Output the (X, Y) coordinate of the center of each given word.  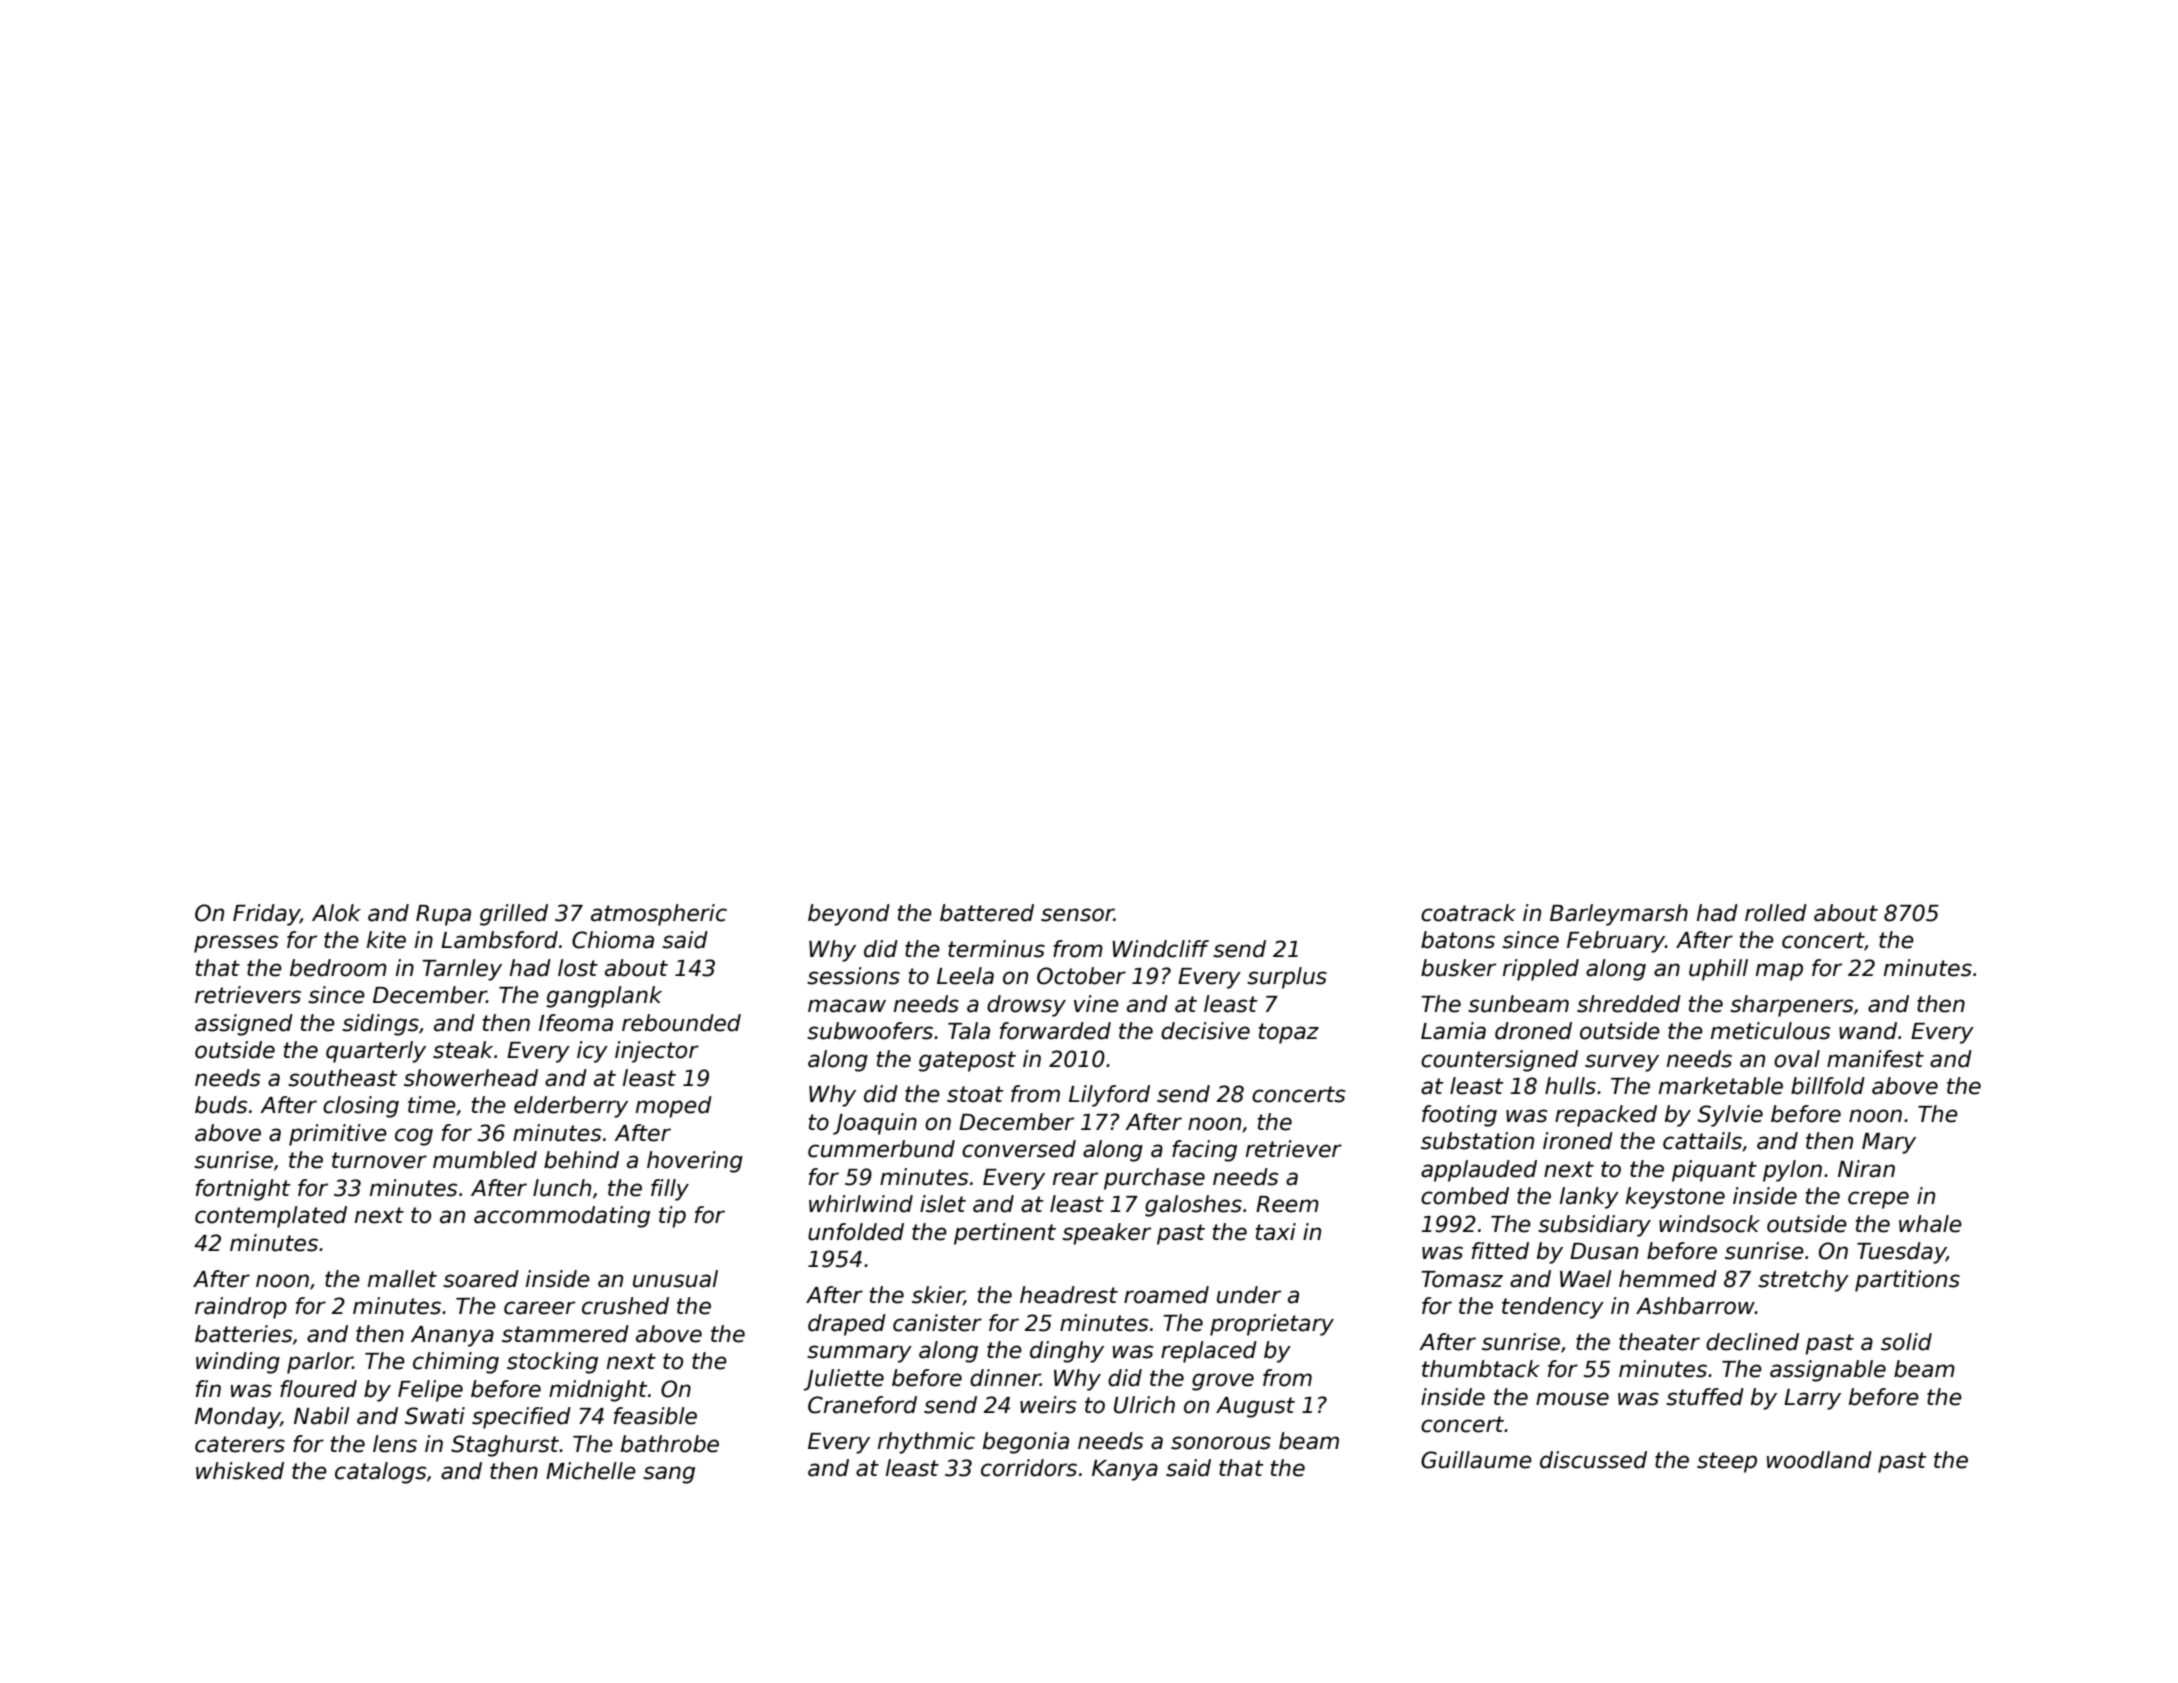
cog (414, 1137)
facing (1204, 1151)
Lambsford (499, 940)
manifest (1875, 1059)
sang (669, 1475)
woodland (1819, 1460)
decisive (1205, 1031)
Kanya (1125, 1470)
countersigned (1499, 1061)
